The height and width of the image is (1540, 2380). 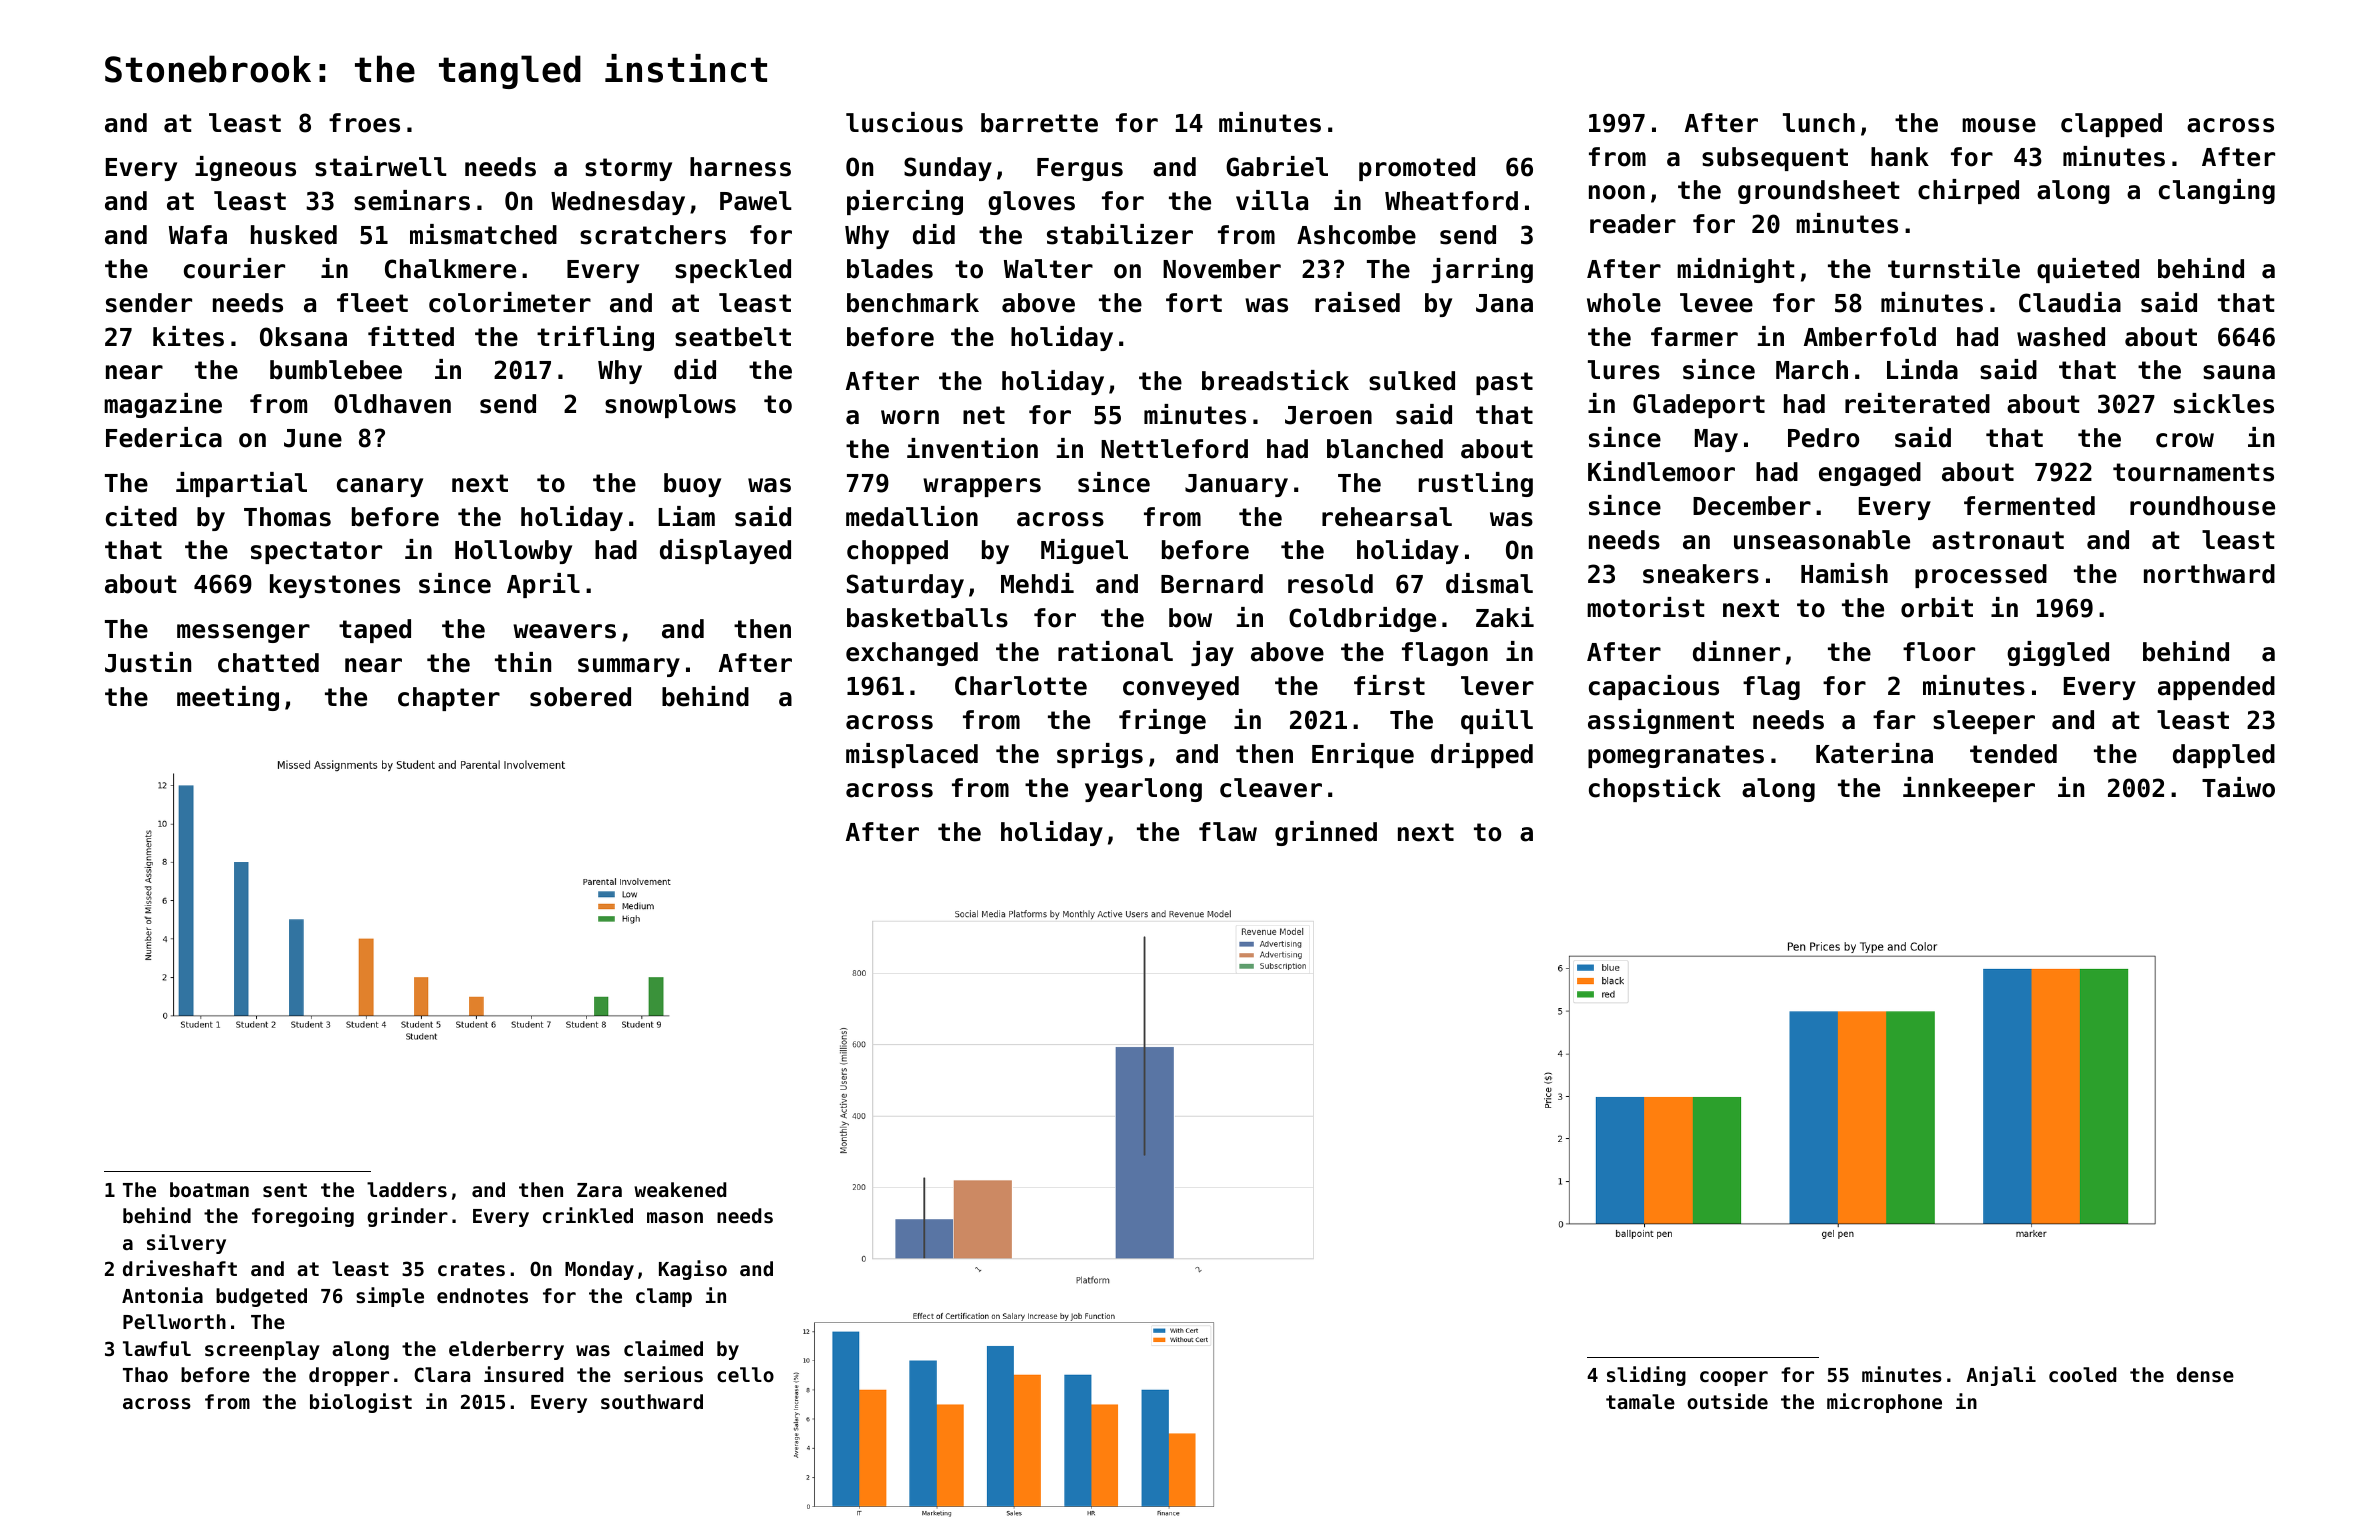 I want to click on misplaced, so click(x=912, y=755).
